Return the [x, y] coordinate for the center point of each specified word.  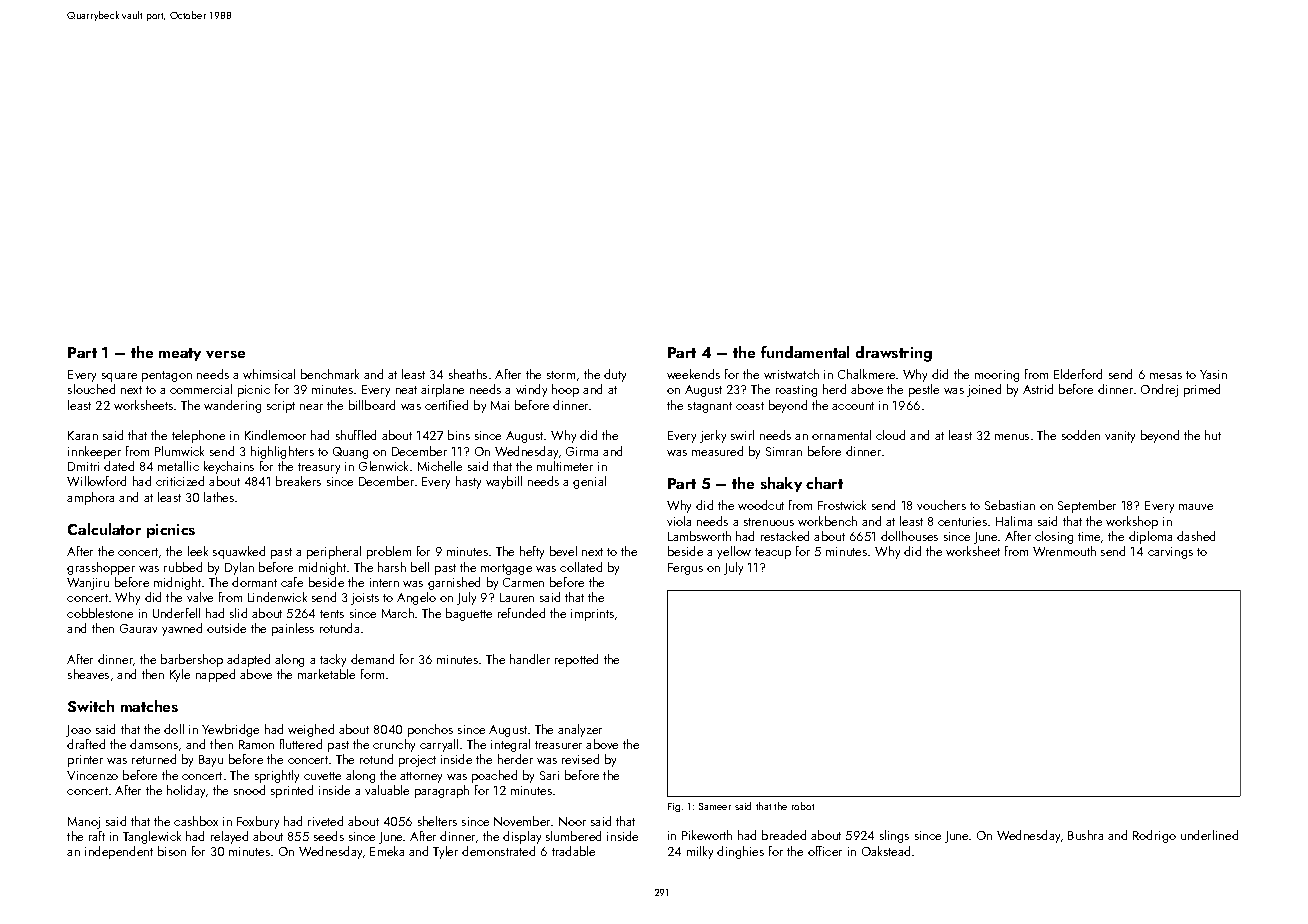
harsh [392, 567]
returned [154, 759]
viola [679, 521]
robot [803, 806]
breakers [298, 481]
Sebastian [1010, 505]
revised [580, 759]
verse [225, 354]
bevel [563, 551]
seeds [329, 836]
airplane [442, 390]
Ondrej [1159, 390]
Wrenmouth [1064, 551]
